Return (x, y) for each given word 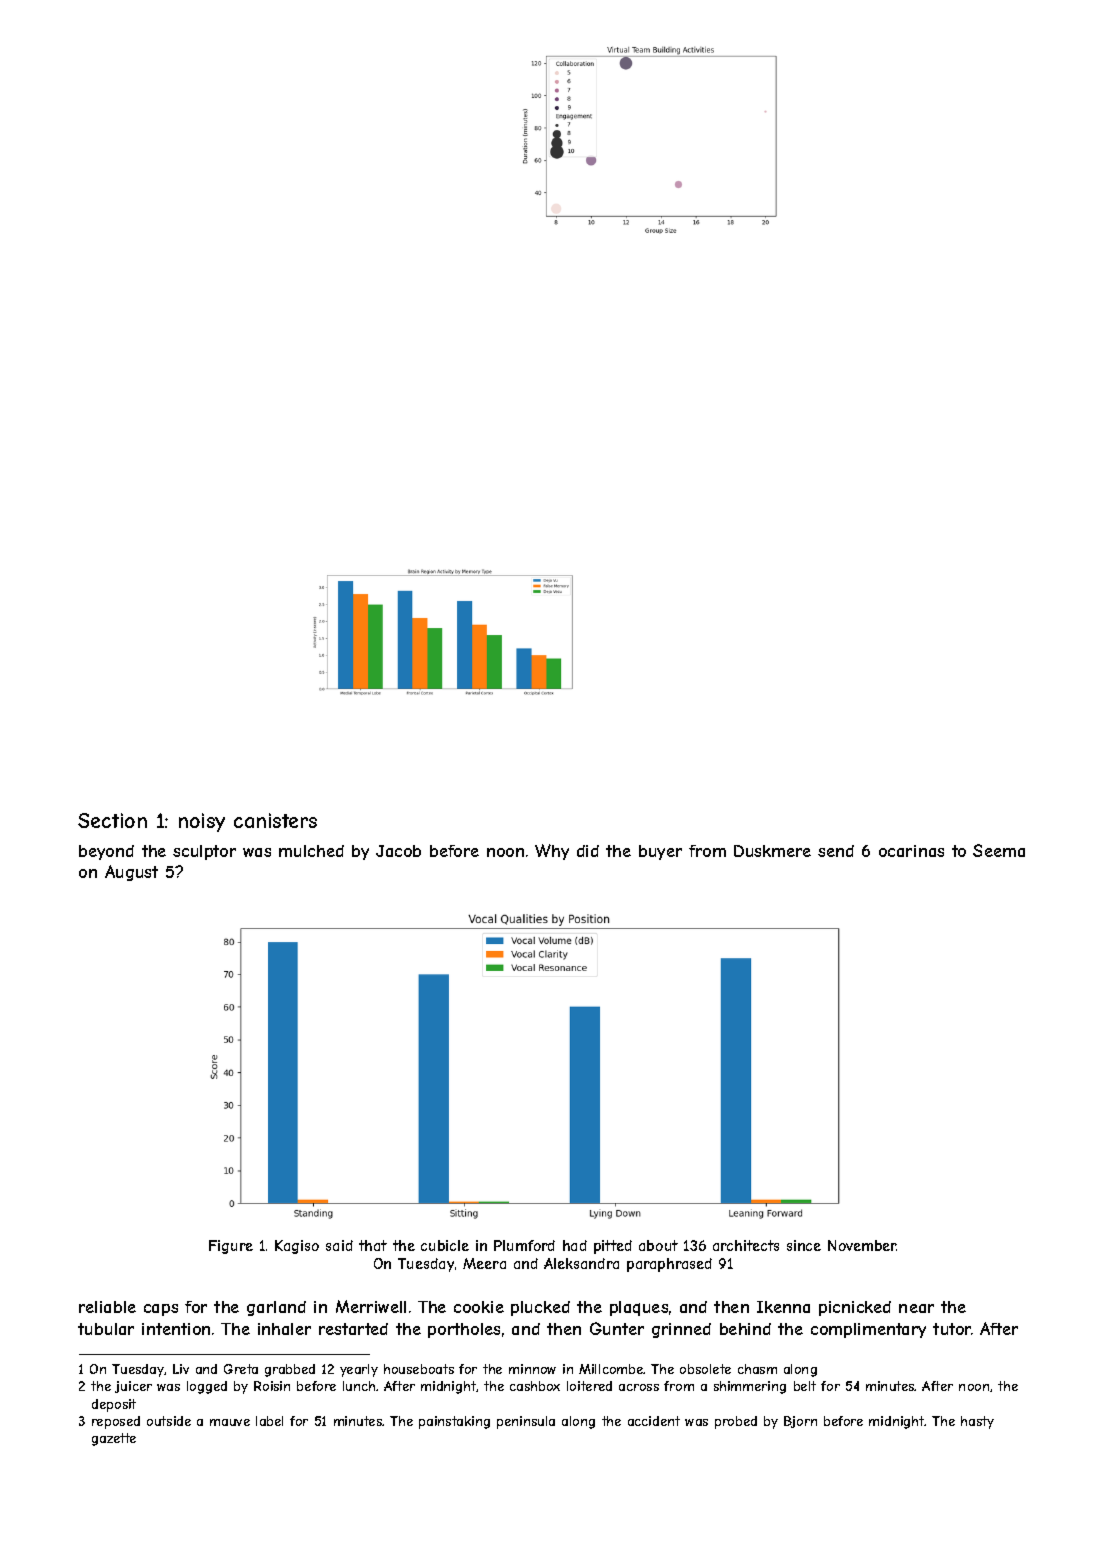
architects (746, 1245)
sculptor (204, 852)
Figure (231, 1247)
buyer (660, 852)
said (339, 1245)
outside (169, 1421)
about (658, 1245)
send (836, 851)
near (916, 1308)
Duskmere (772, 851)
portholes (464, 1330)
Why (552, 852)
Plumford (524, 1245)
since (804, 1245)
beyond (106, 852)
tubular (106, 1329)
